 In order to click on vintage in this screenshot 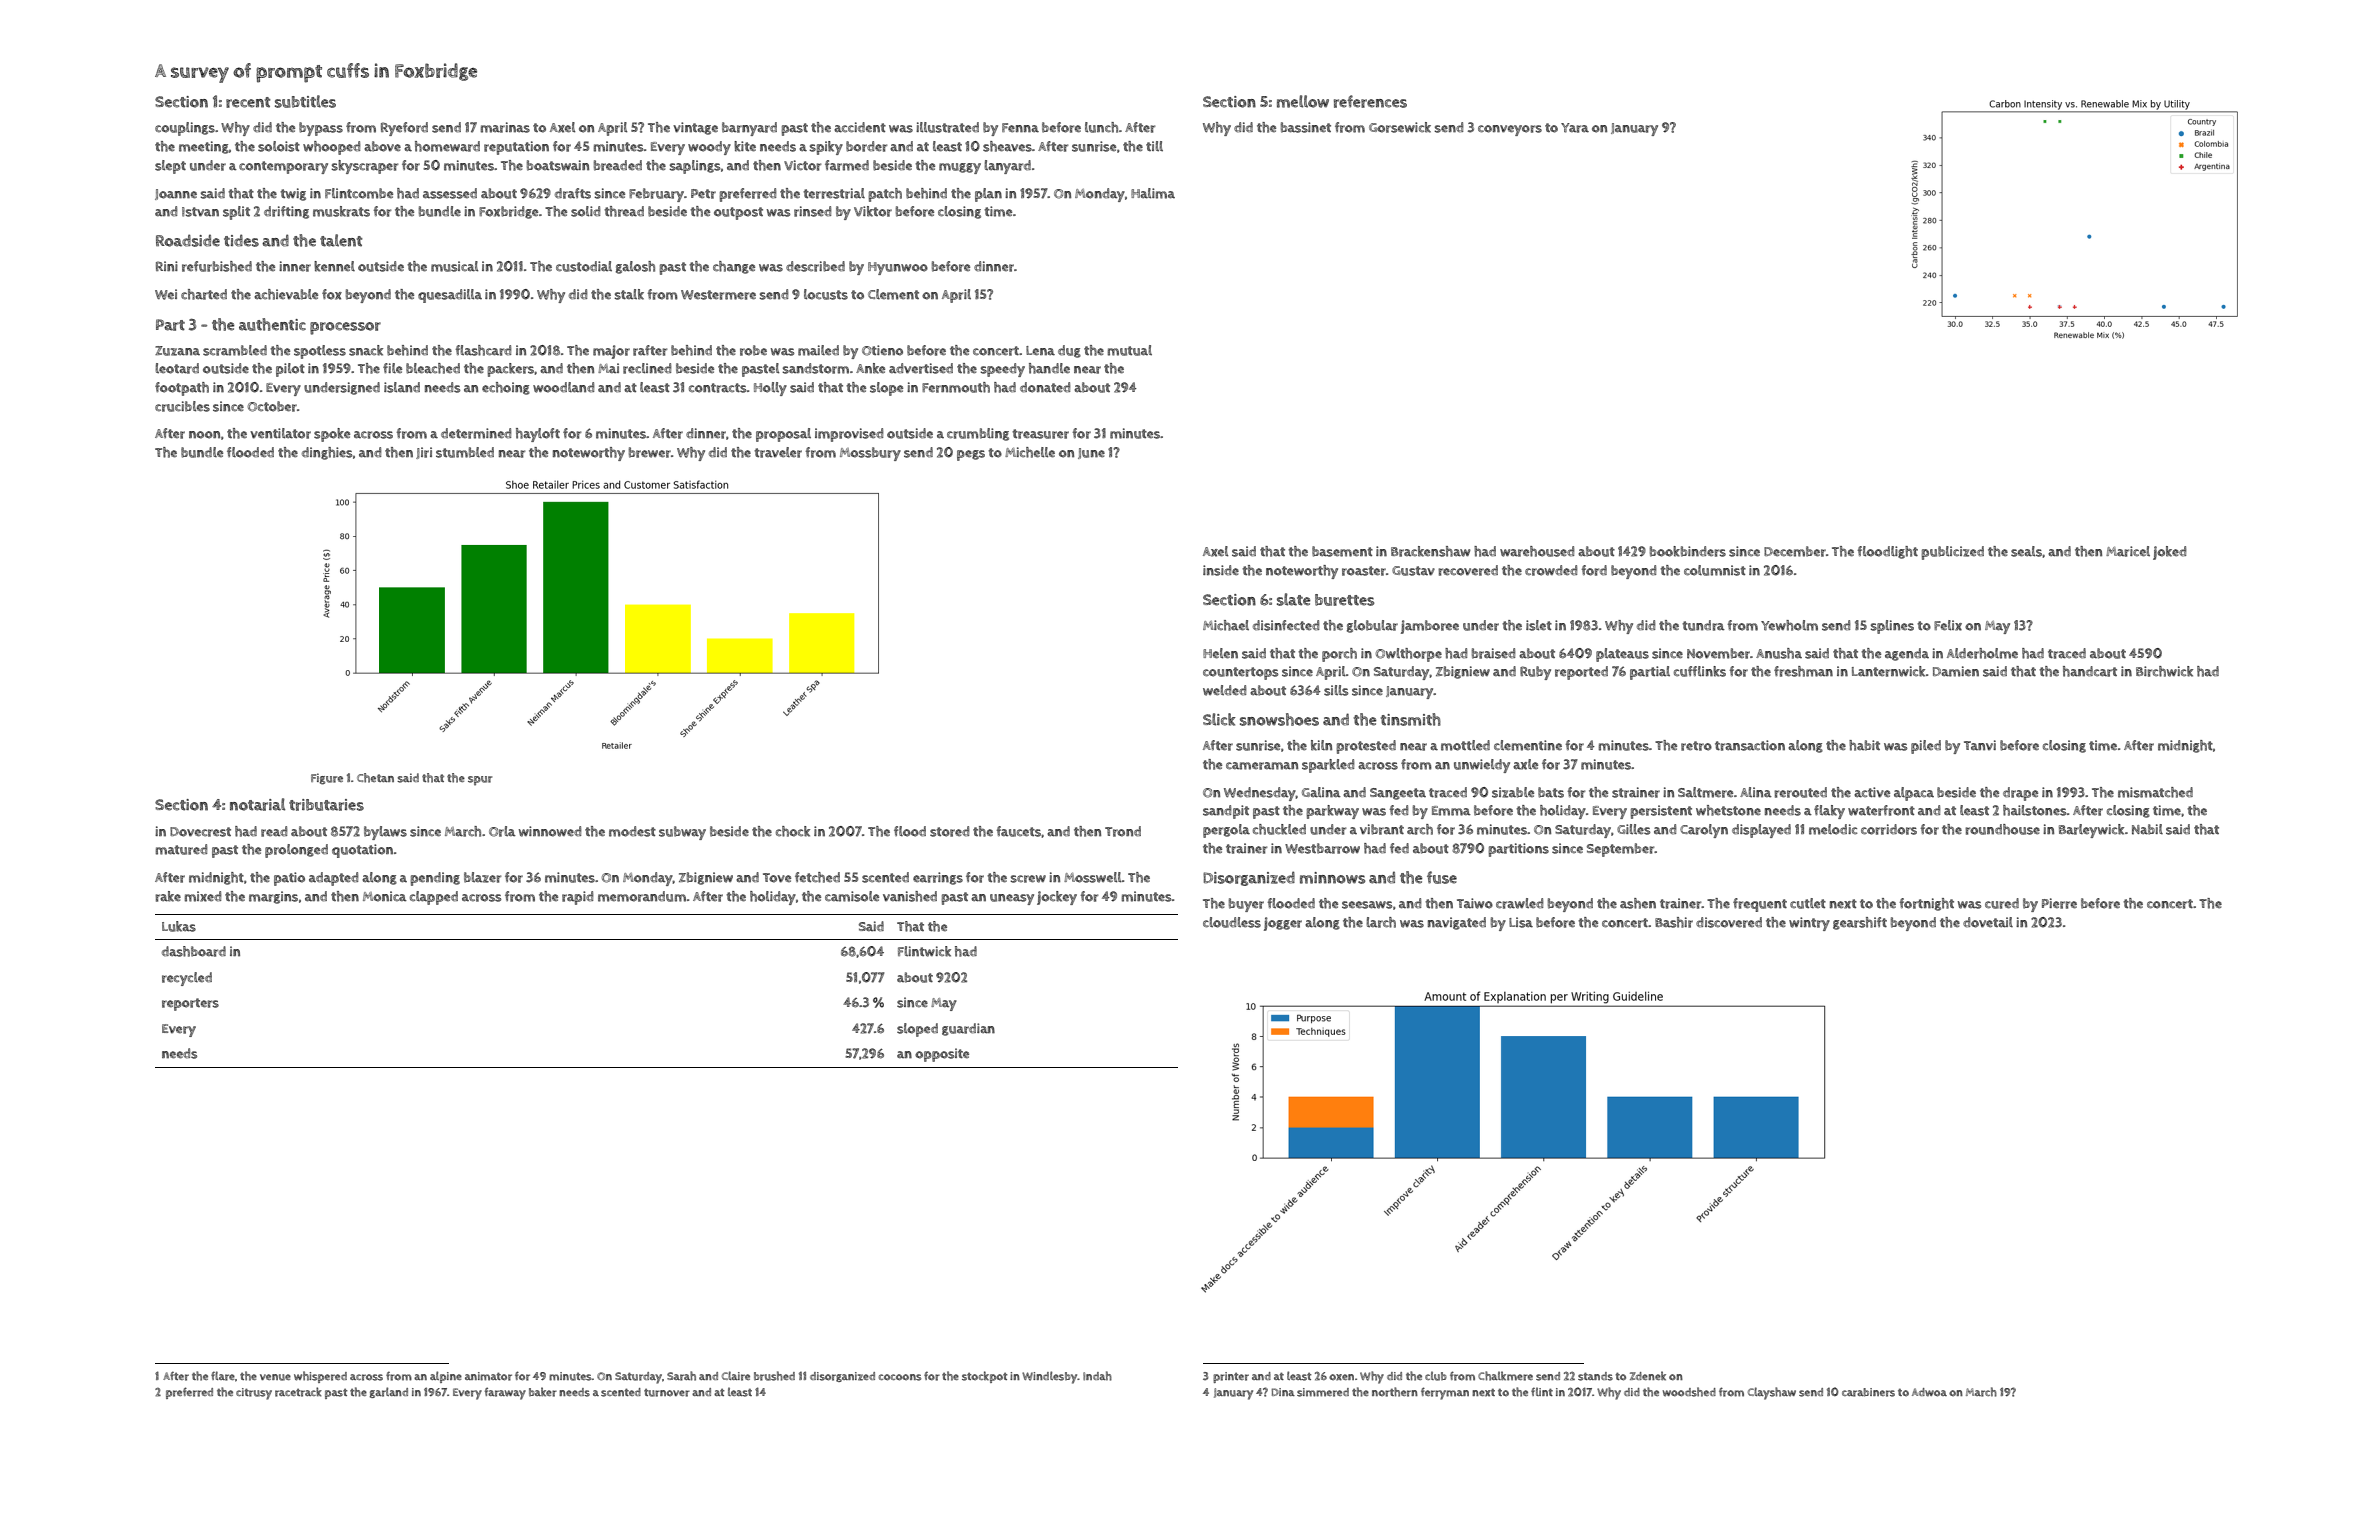, I will do `click(695, 128)`.
